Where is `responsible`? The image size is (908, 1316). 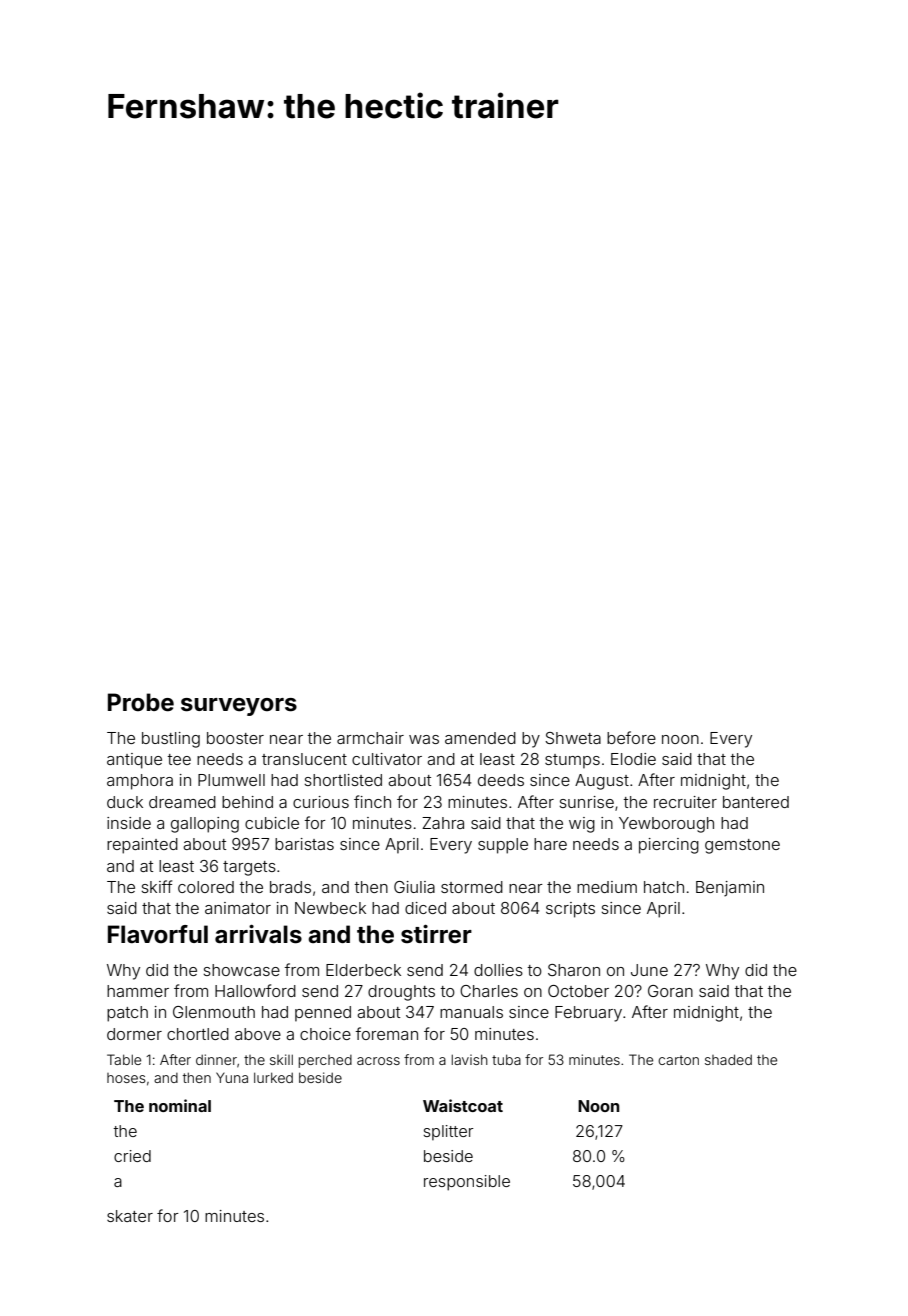
responsible is located at coordinates (467, 1183).
